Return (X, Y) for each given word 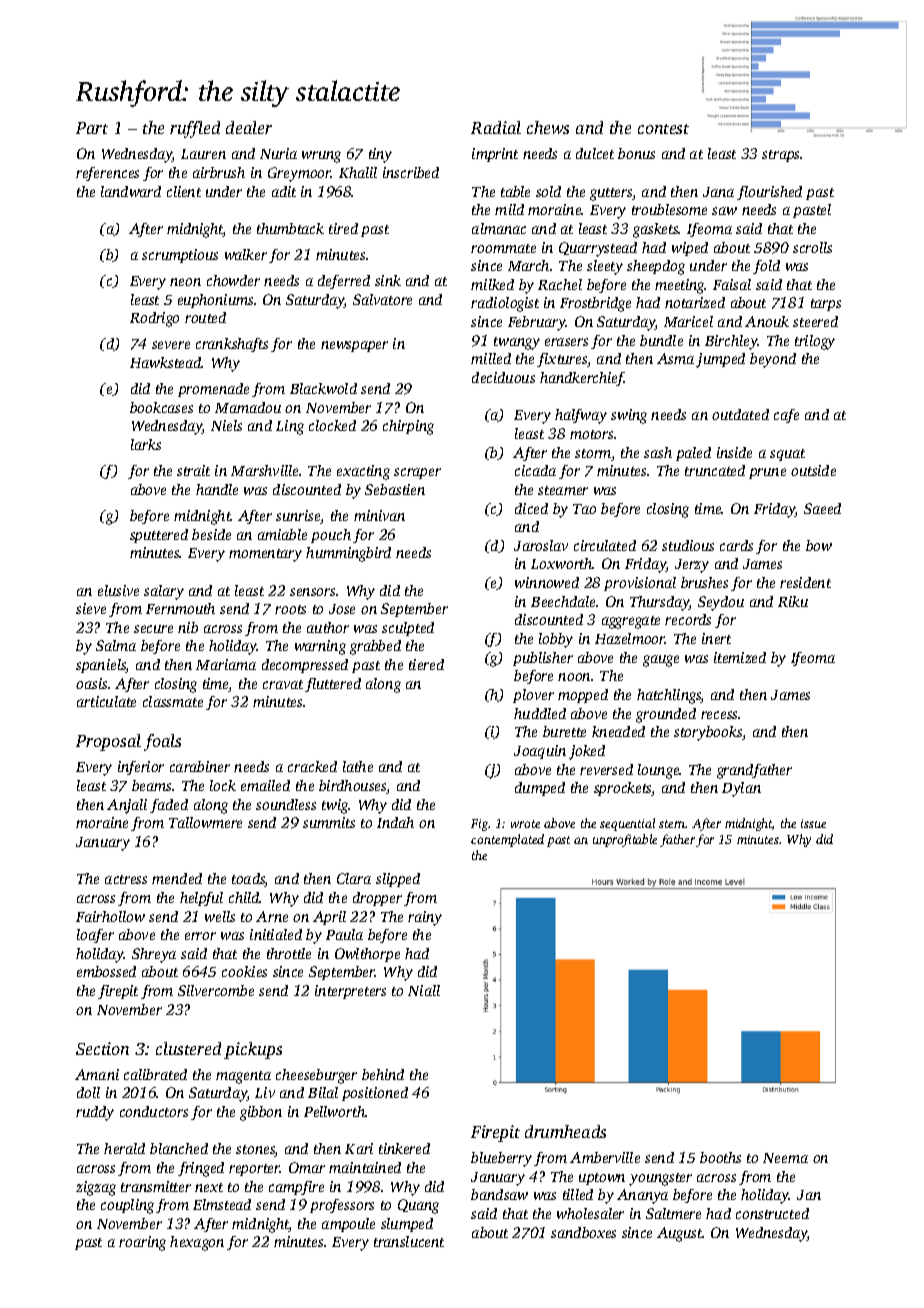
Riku (793, 601)
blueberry (501, 1159)
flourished (769, 193)
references (107, 174)
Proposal (108, 742)
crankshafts (232, 345)
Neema (785, 1158)
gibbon (261, 1113)
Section (102, 1048)
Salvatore (382, 299)
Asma (675, 358)
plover (533, 696)
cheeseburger (316, 1076)
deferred (344, 282)
